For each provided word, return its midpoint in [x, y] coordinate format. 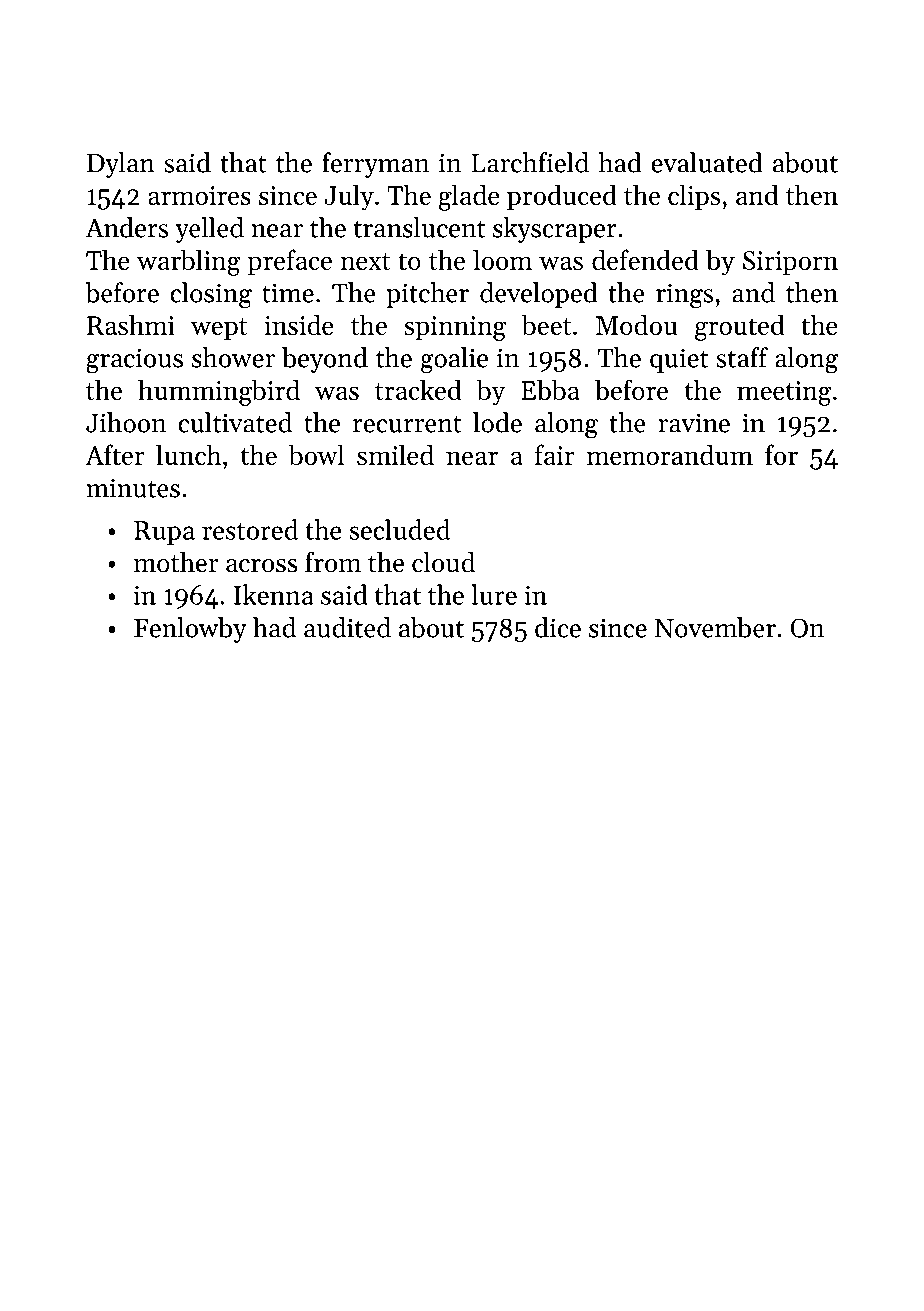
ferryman [375, 165]
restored [250, 529]
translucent [419, 227]
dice [558, 627]
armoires [199, 195]
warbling [189, 262]
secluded [399, 529]
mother [176, 562]
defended [645, 259]
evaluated [707, 162]
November [715, 627]
